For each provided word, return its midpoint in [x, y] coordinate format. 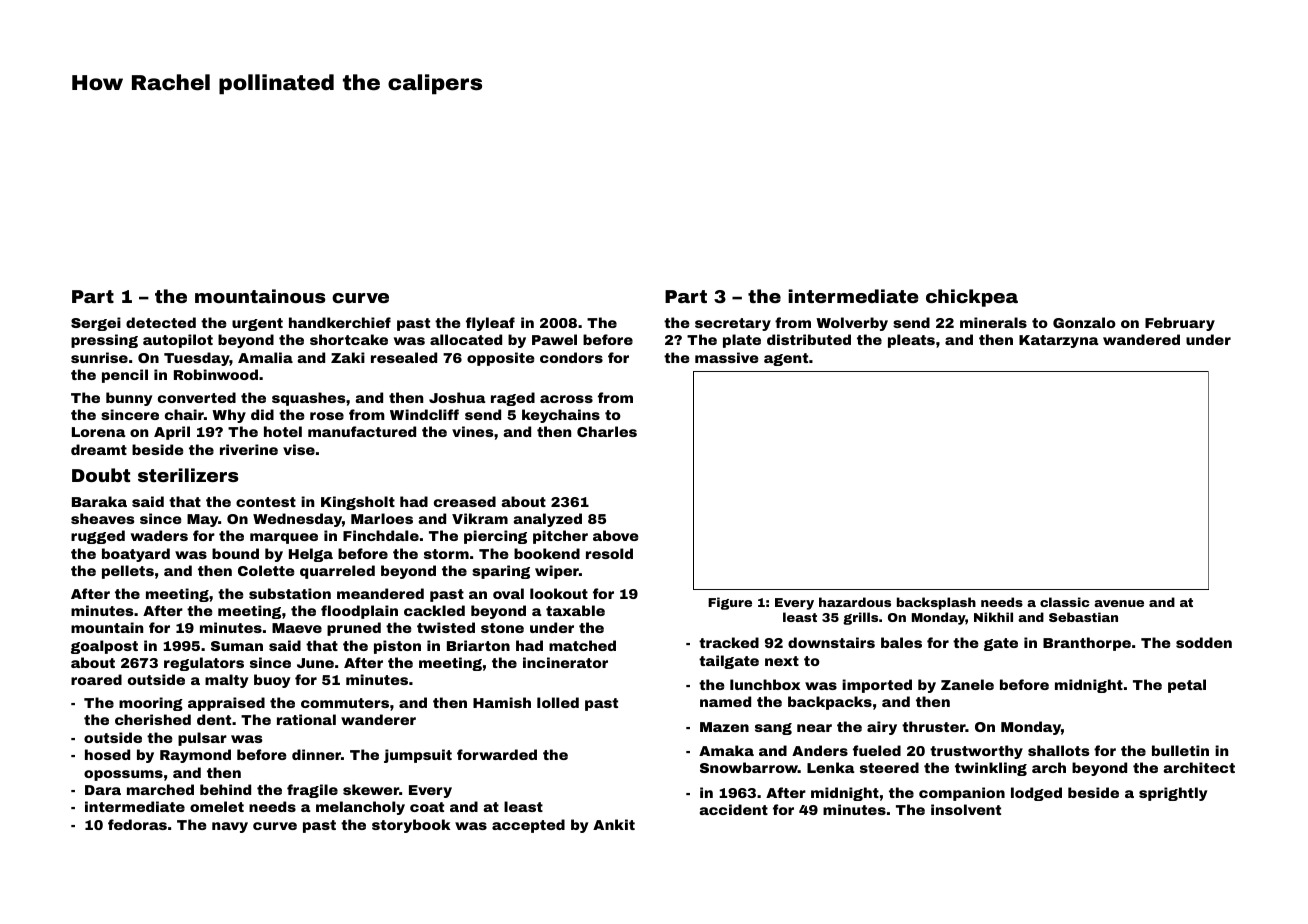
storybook [411, 826]
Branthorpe [1087, 644]
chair [184, 414]
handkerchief [340, 322]
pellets [128, 572]
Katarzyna [1058, 341]
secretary [733, 324]
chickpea [972, 298]
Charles [607, 431]
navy [230, 827]
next [782, 661]
